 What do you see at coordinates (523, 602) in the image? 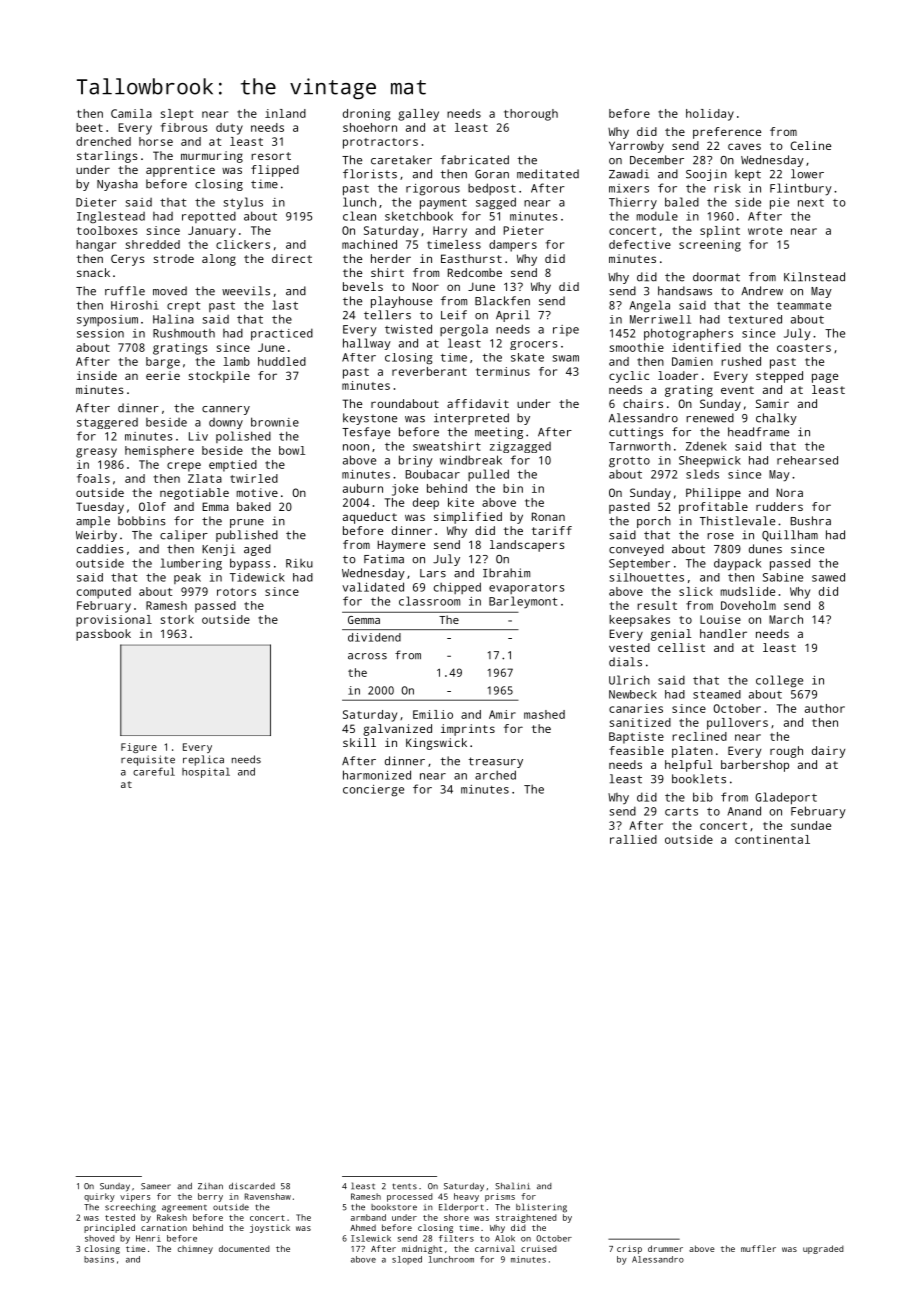
I see `Barleymont` at bounding box center [523, 602].
